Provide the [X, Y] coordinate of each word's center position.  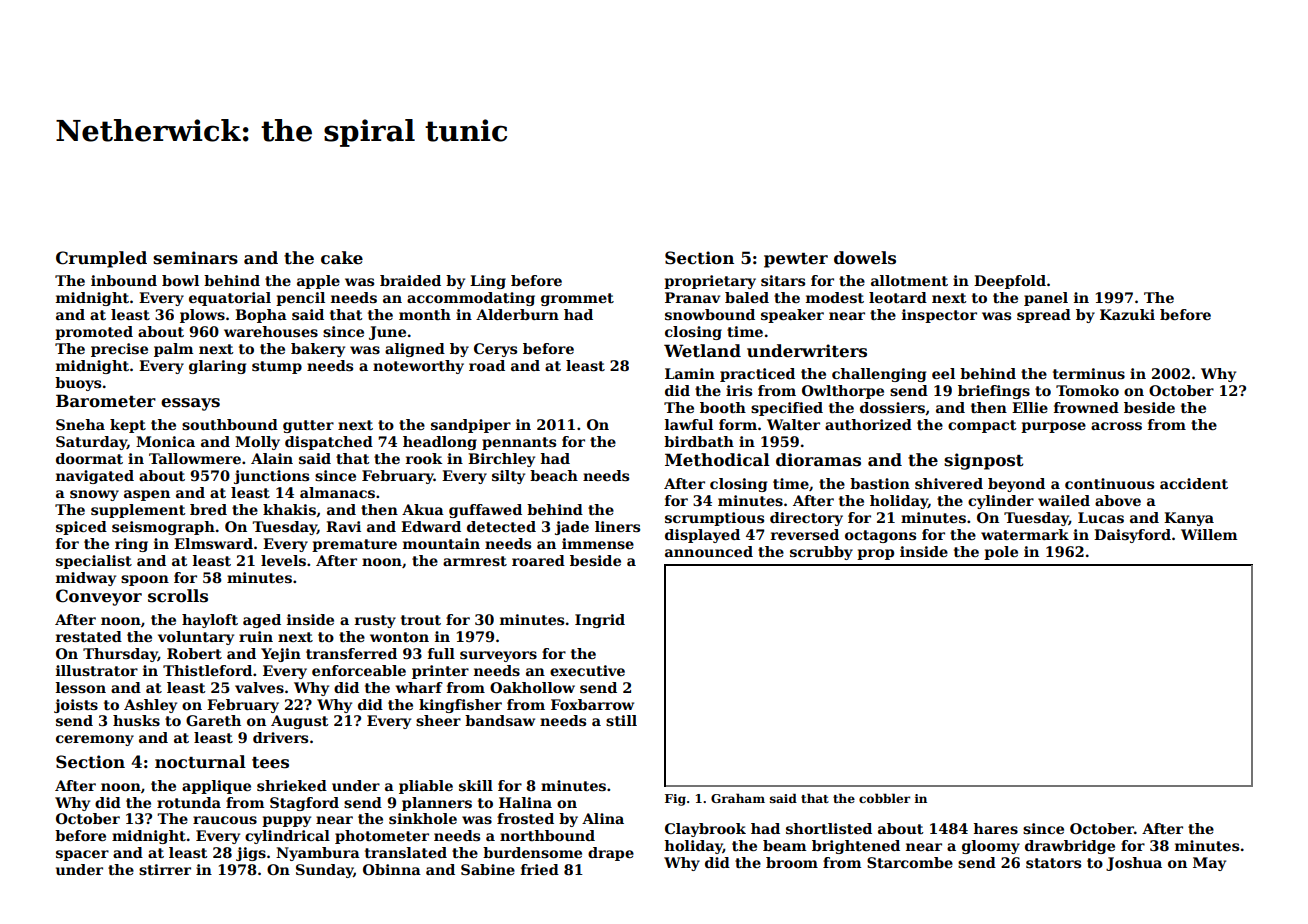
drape [611, 854]
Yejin [281, 655]
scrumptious [714, 519]
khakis [289, 509]
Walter [793, 424]
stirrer [165, 869]
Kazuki [1127, 314]
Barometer [106, 401]
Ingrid [600, 621]
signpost [984, 461]
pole [1001, 553]
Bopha [261, 316]
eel [943, 373]
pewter [796, 260]
